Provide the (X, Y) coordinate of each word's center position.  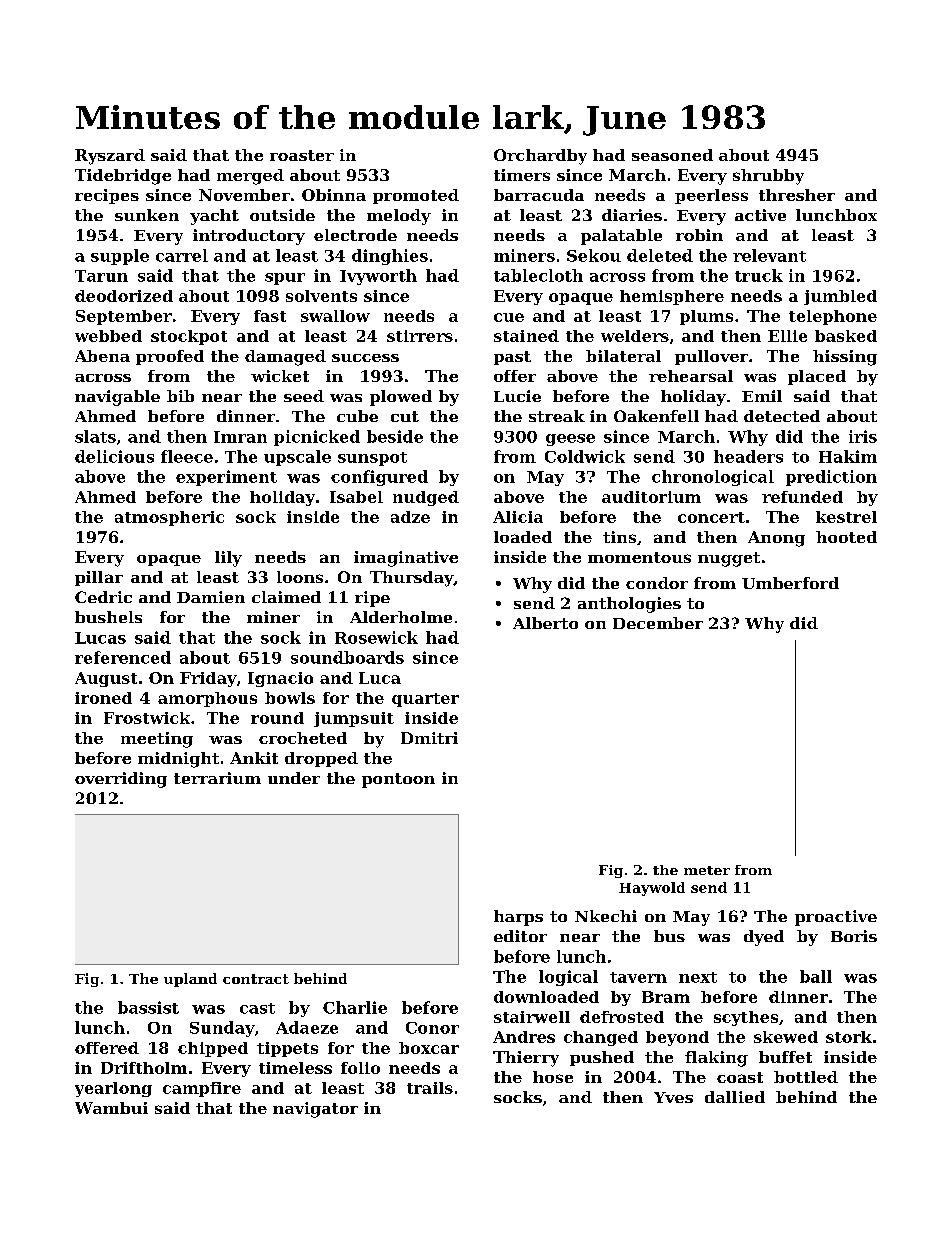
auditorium (651, 497)
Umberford (790, 583)
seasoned (672, 155)
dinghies (390, 257)
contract (256, 979)
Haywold (652, 889)
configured (379, 478)
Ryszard (110, 157)
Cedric (103, 597)
